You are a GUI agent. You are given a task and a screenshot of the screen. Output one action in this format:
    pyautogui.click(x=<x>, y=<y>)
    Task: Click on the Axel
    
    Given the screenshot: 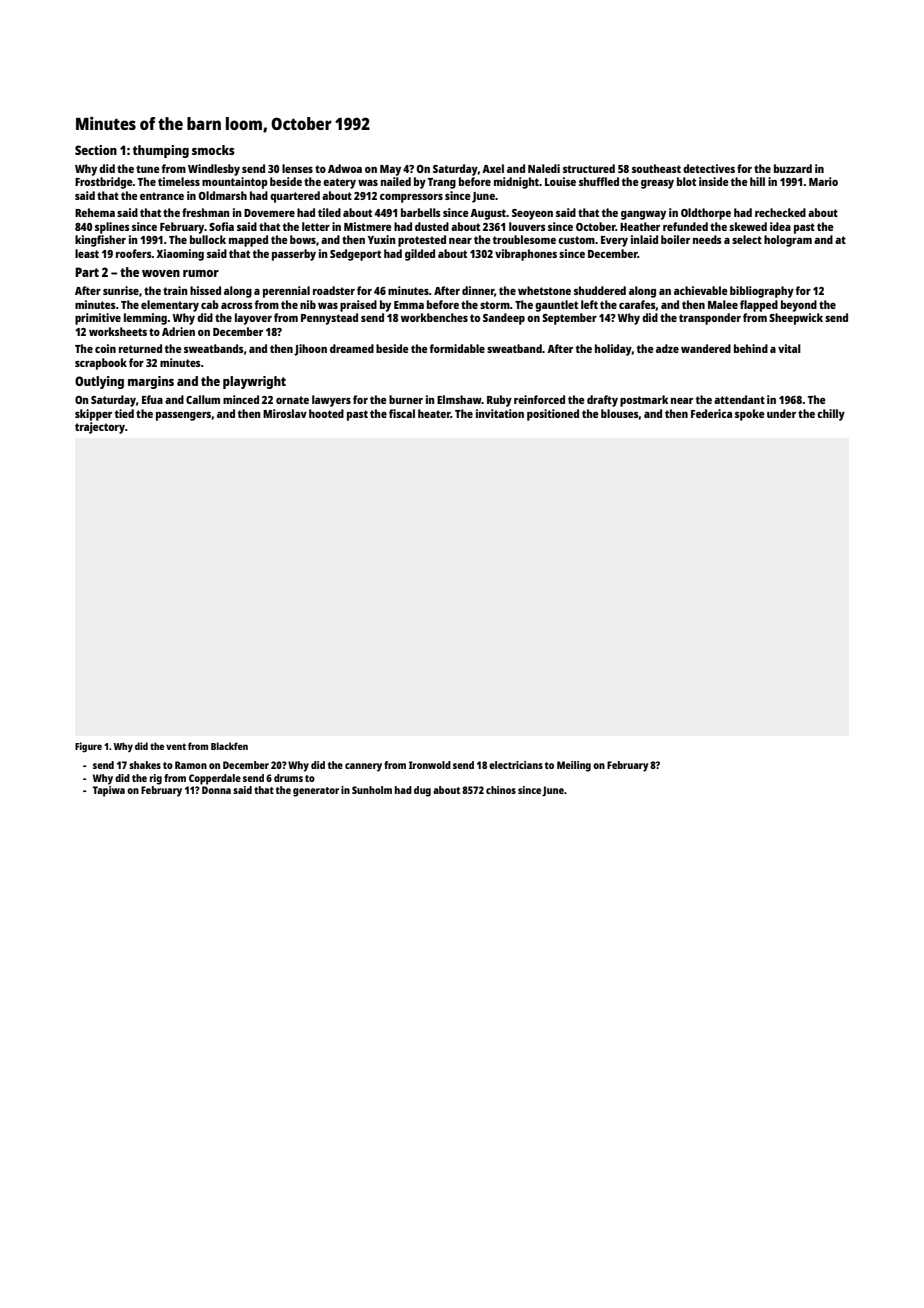 What is the action you would take?
    pyautogui.click(x=493, y=168)
